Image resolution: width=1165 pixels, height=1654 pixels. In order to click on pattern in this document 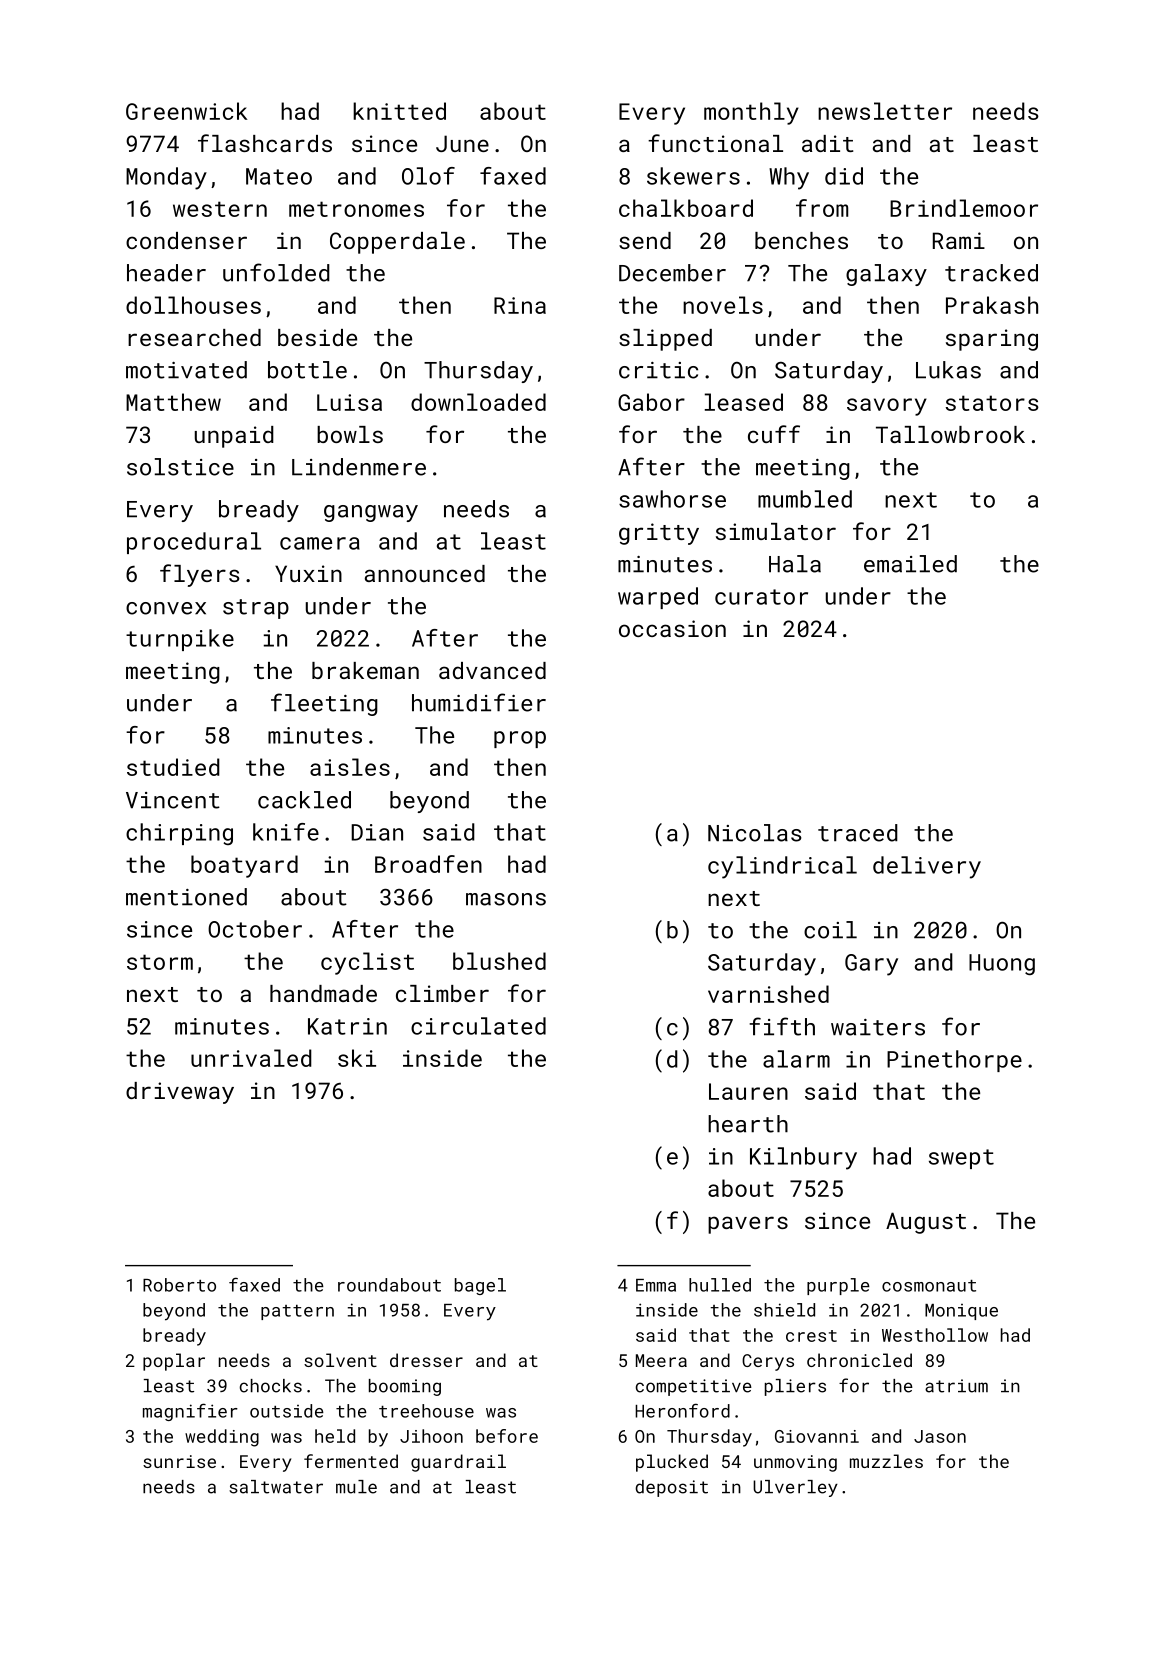, I will do `click(297, 1312)`.
